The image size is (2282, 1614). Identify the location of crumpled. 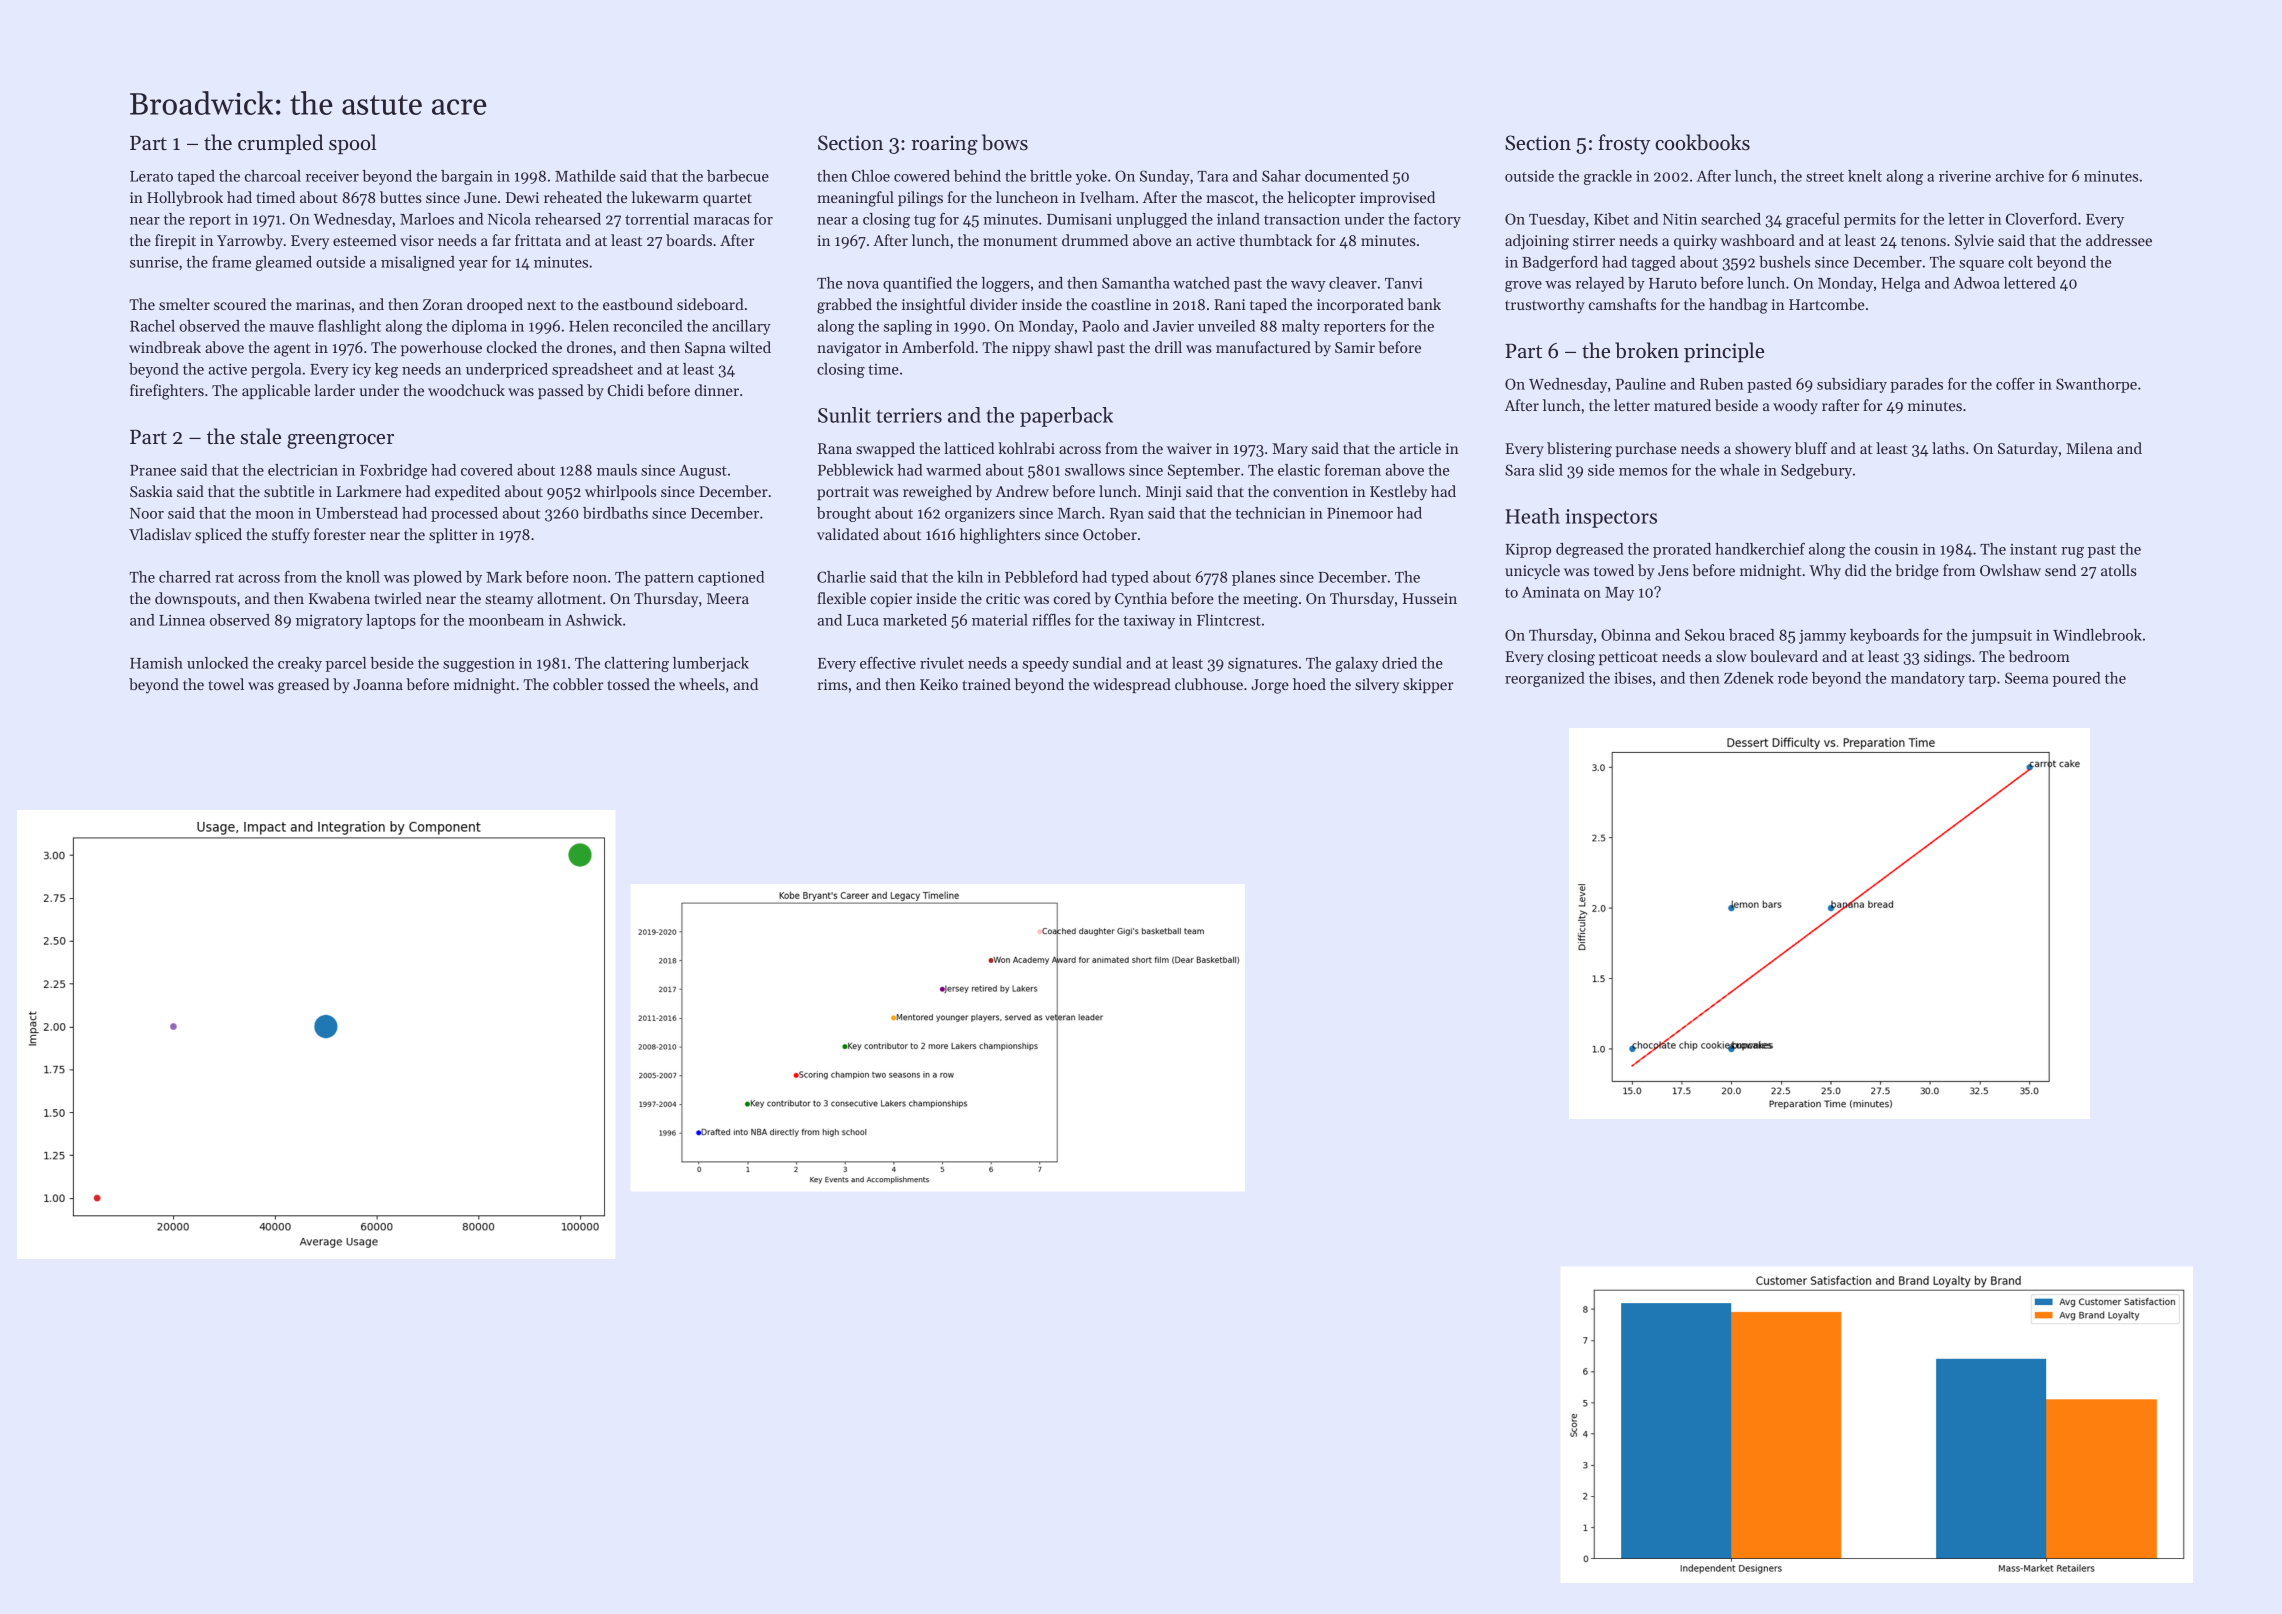
(280, 144).
